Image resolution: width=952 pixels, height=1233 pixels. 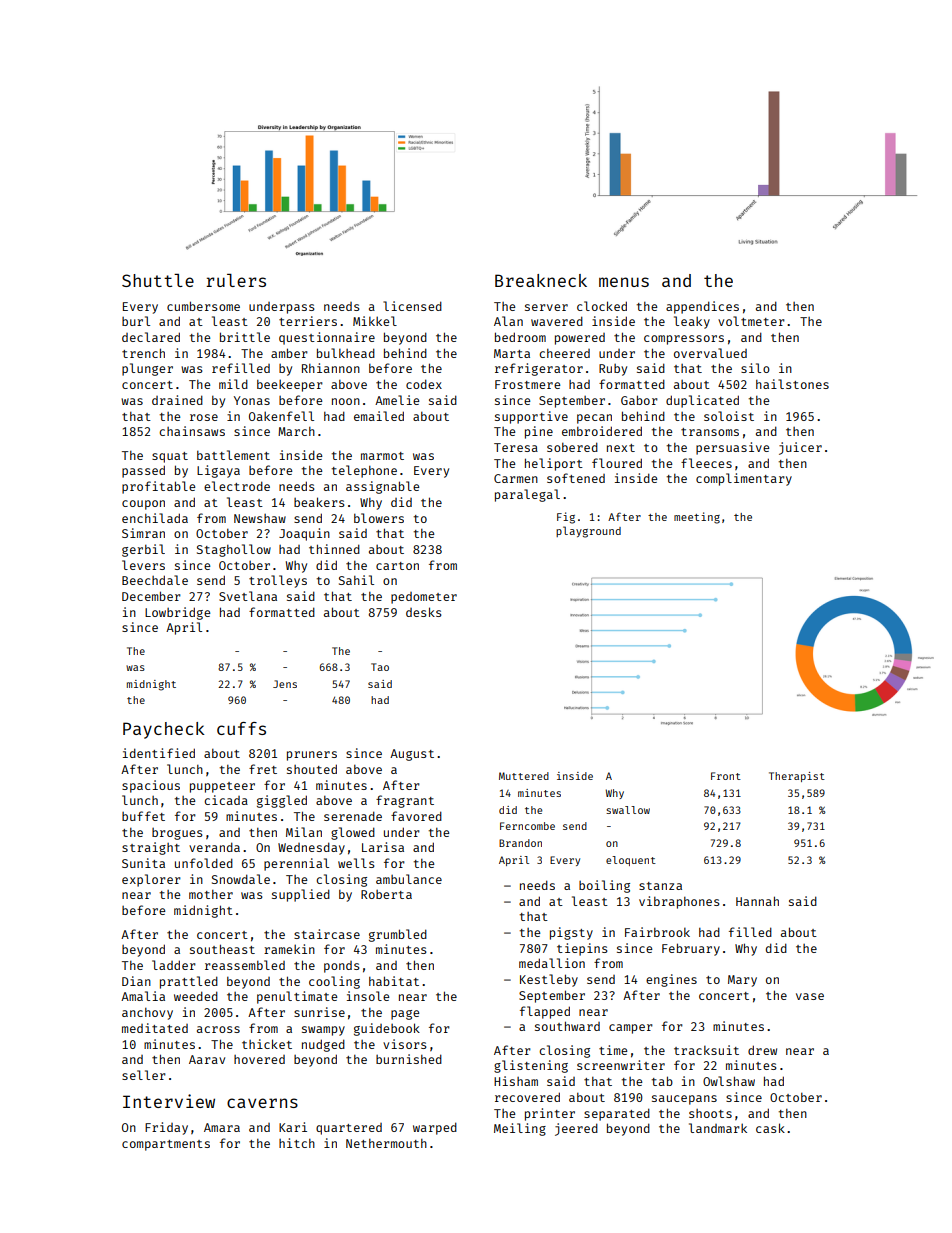 What do you see at coordinates (380, 667) in the screenshot?
I see `Tao` at bounding box center [380, 667].
